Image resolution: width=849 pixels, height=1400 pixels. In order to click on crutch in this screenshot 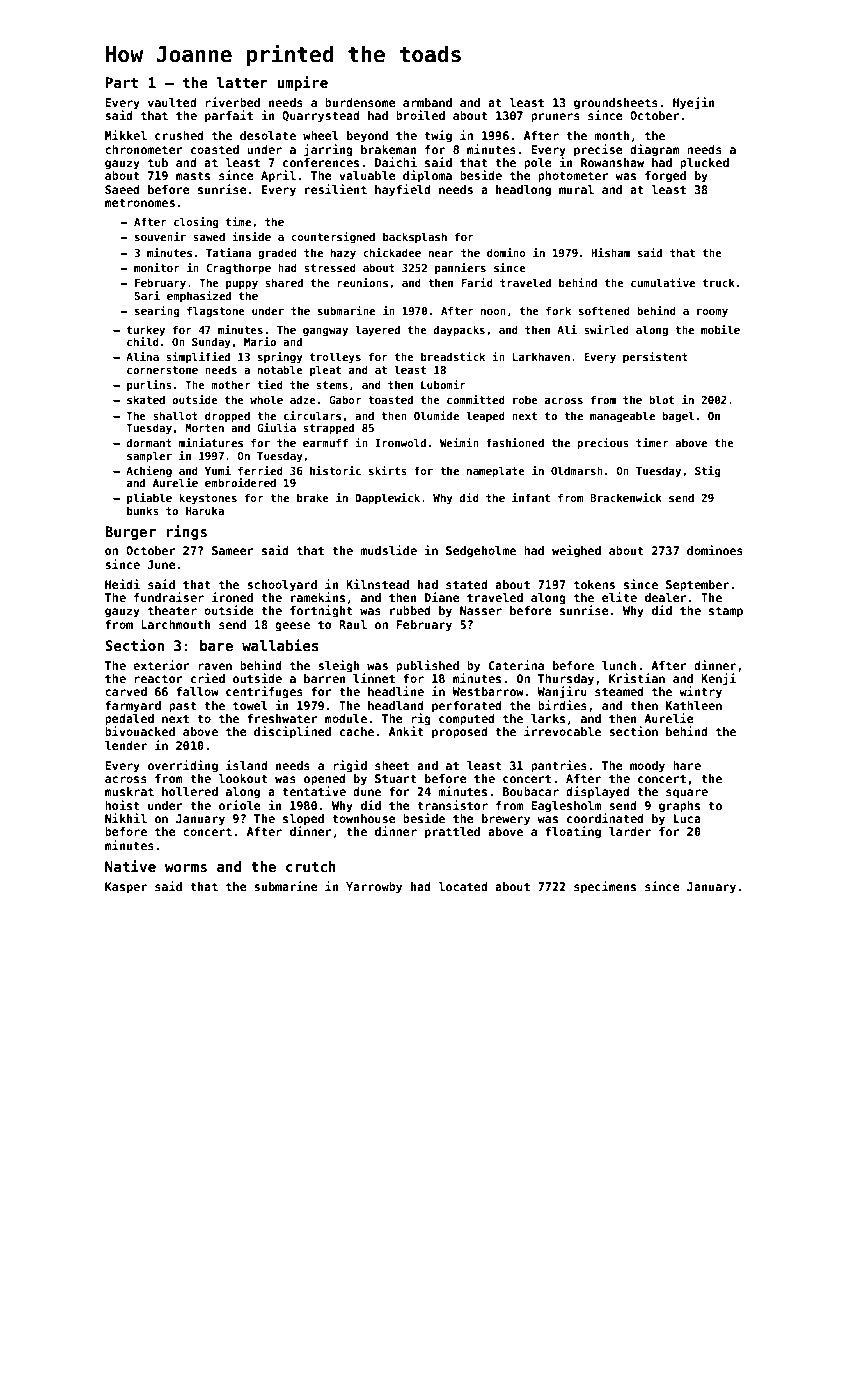, I will do `click(311, 866)`.
